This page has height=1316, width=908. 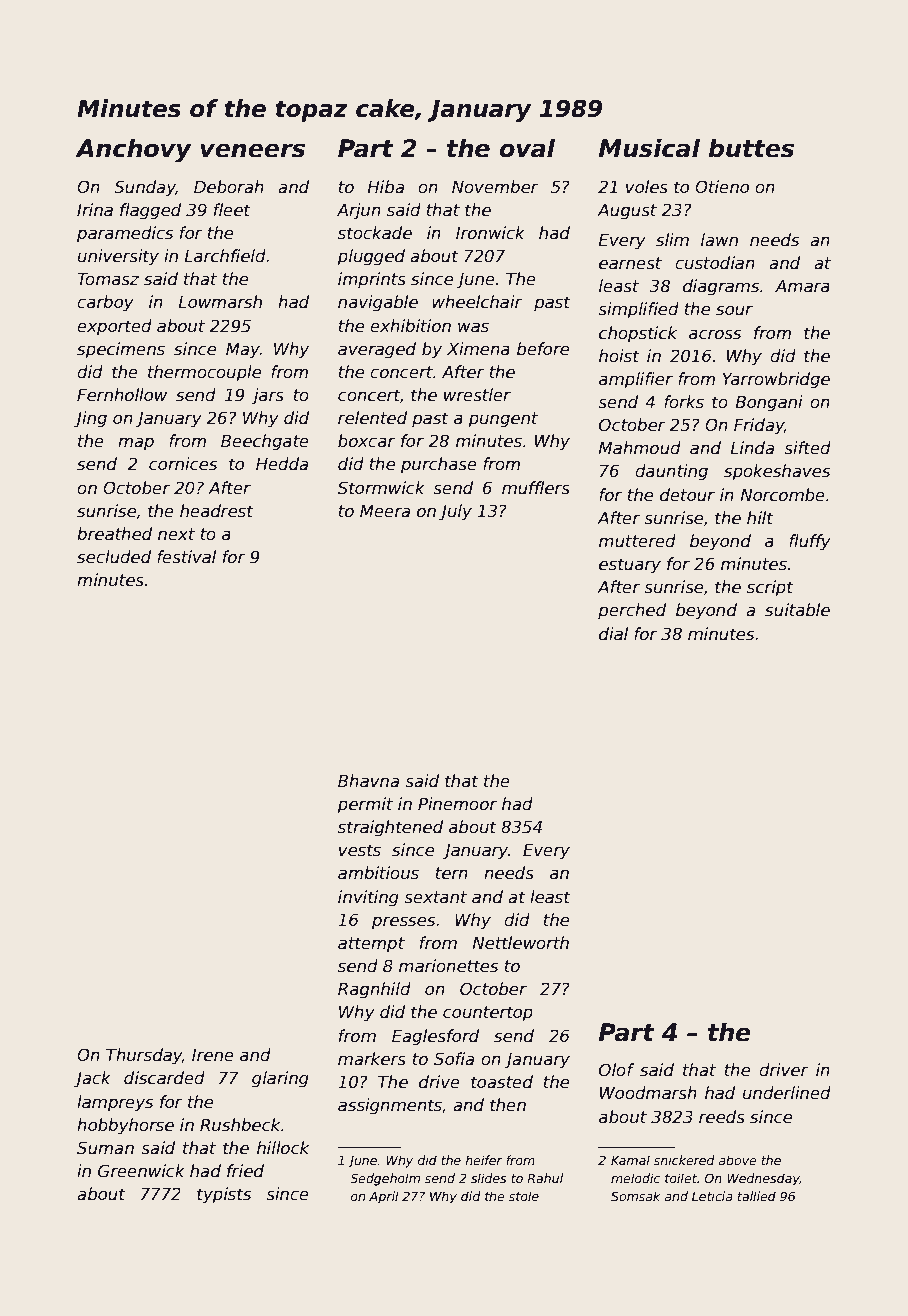 I want to click on Norcombe, so click(x=783, y=495).
